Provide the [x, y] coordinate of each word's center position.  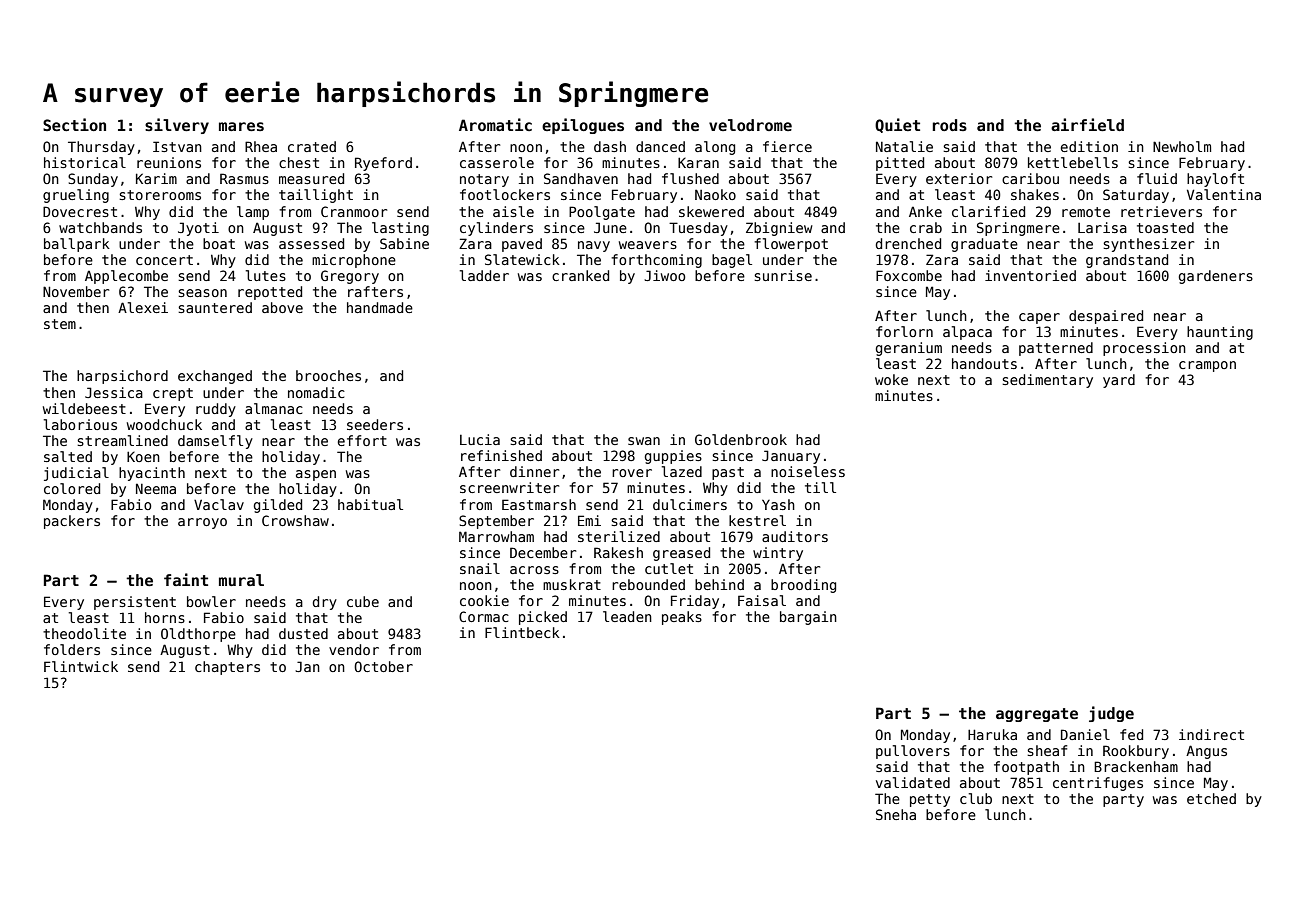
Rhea [261, 146]
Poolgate [602, 213]
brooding [803, 586]
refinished [501, 455]
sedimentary [1047, 381]
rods [950, 125]
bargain [808, 618]
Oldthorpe [198, 635]
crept [173, 394]
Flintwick [81, 666]
